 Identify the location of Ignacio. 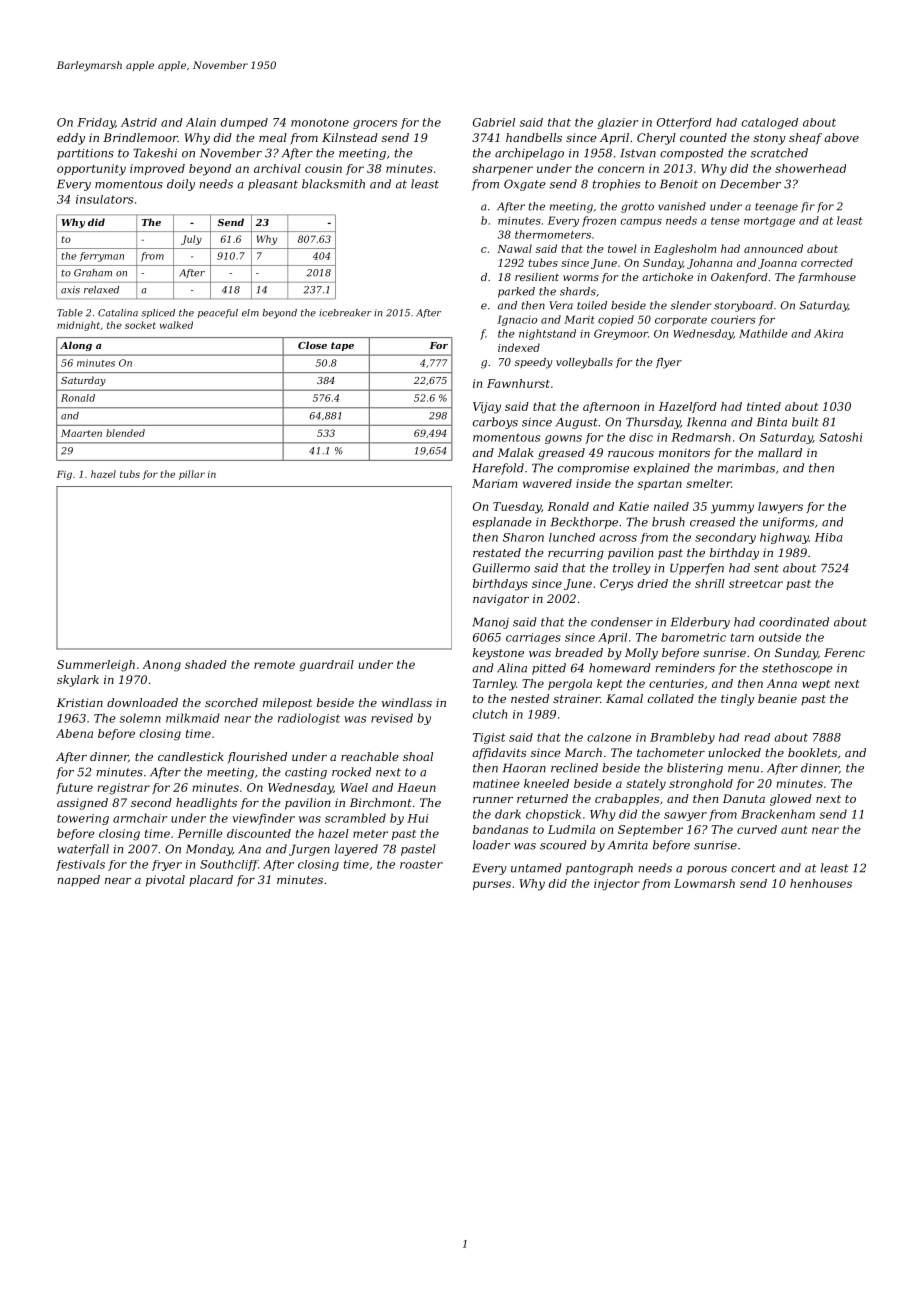
(517, 320).
